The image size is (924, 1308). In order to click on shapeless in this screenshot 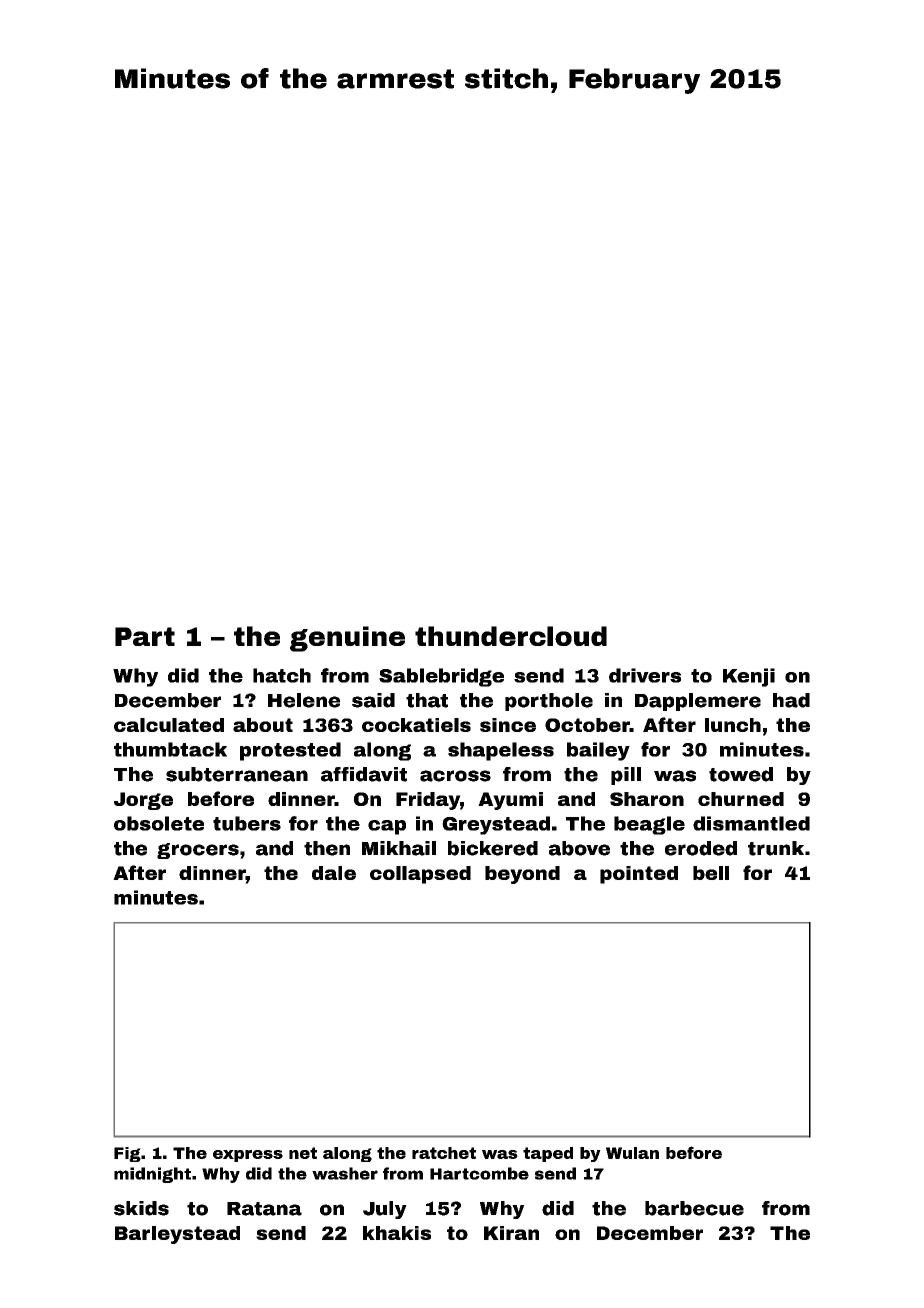, I will do `click(501, 751)`.
